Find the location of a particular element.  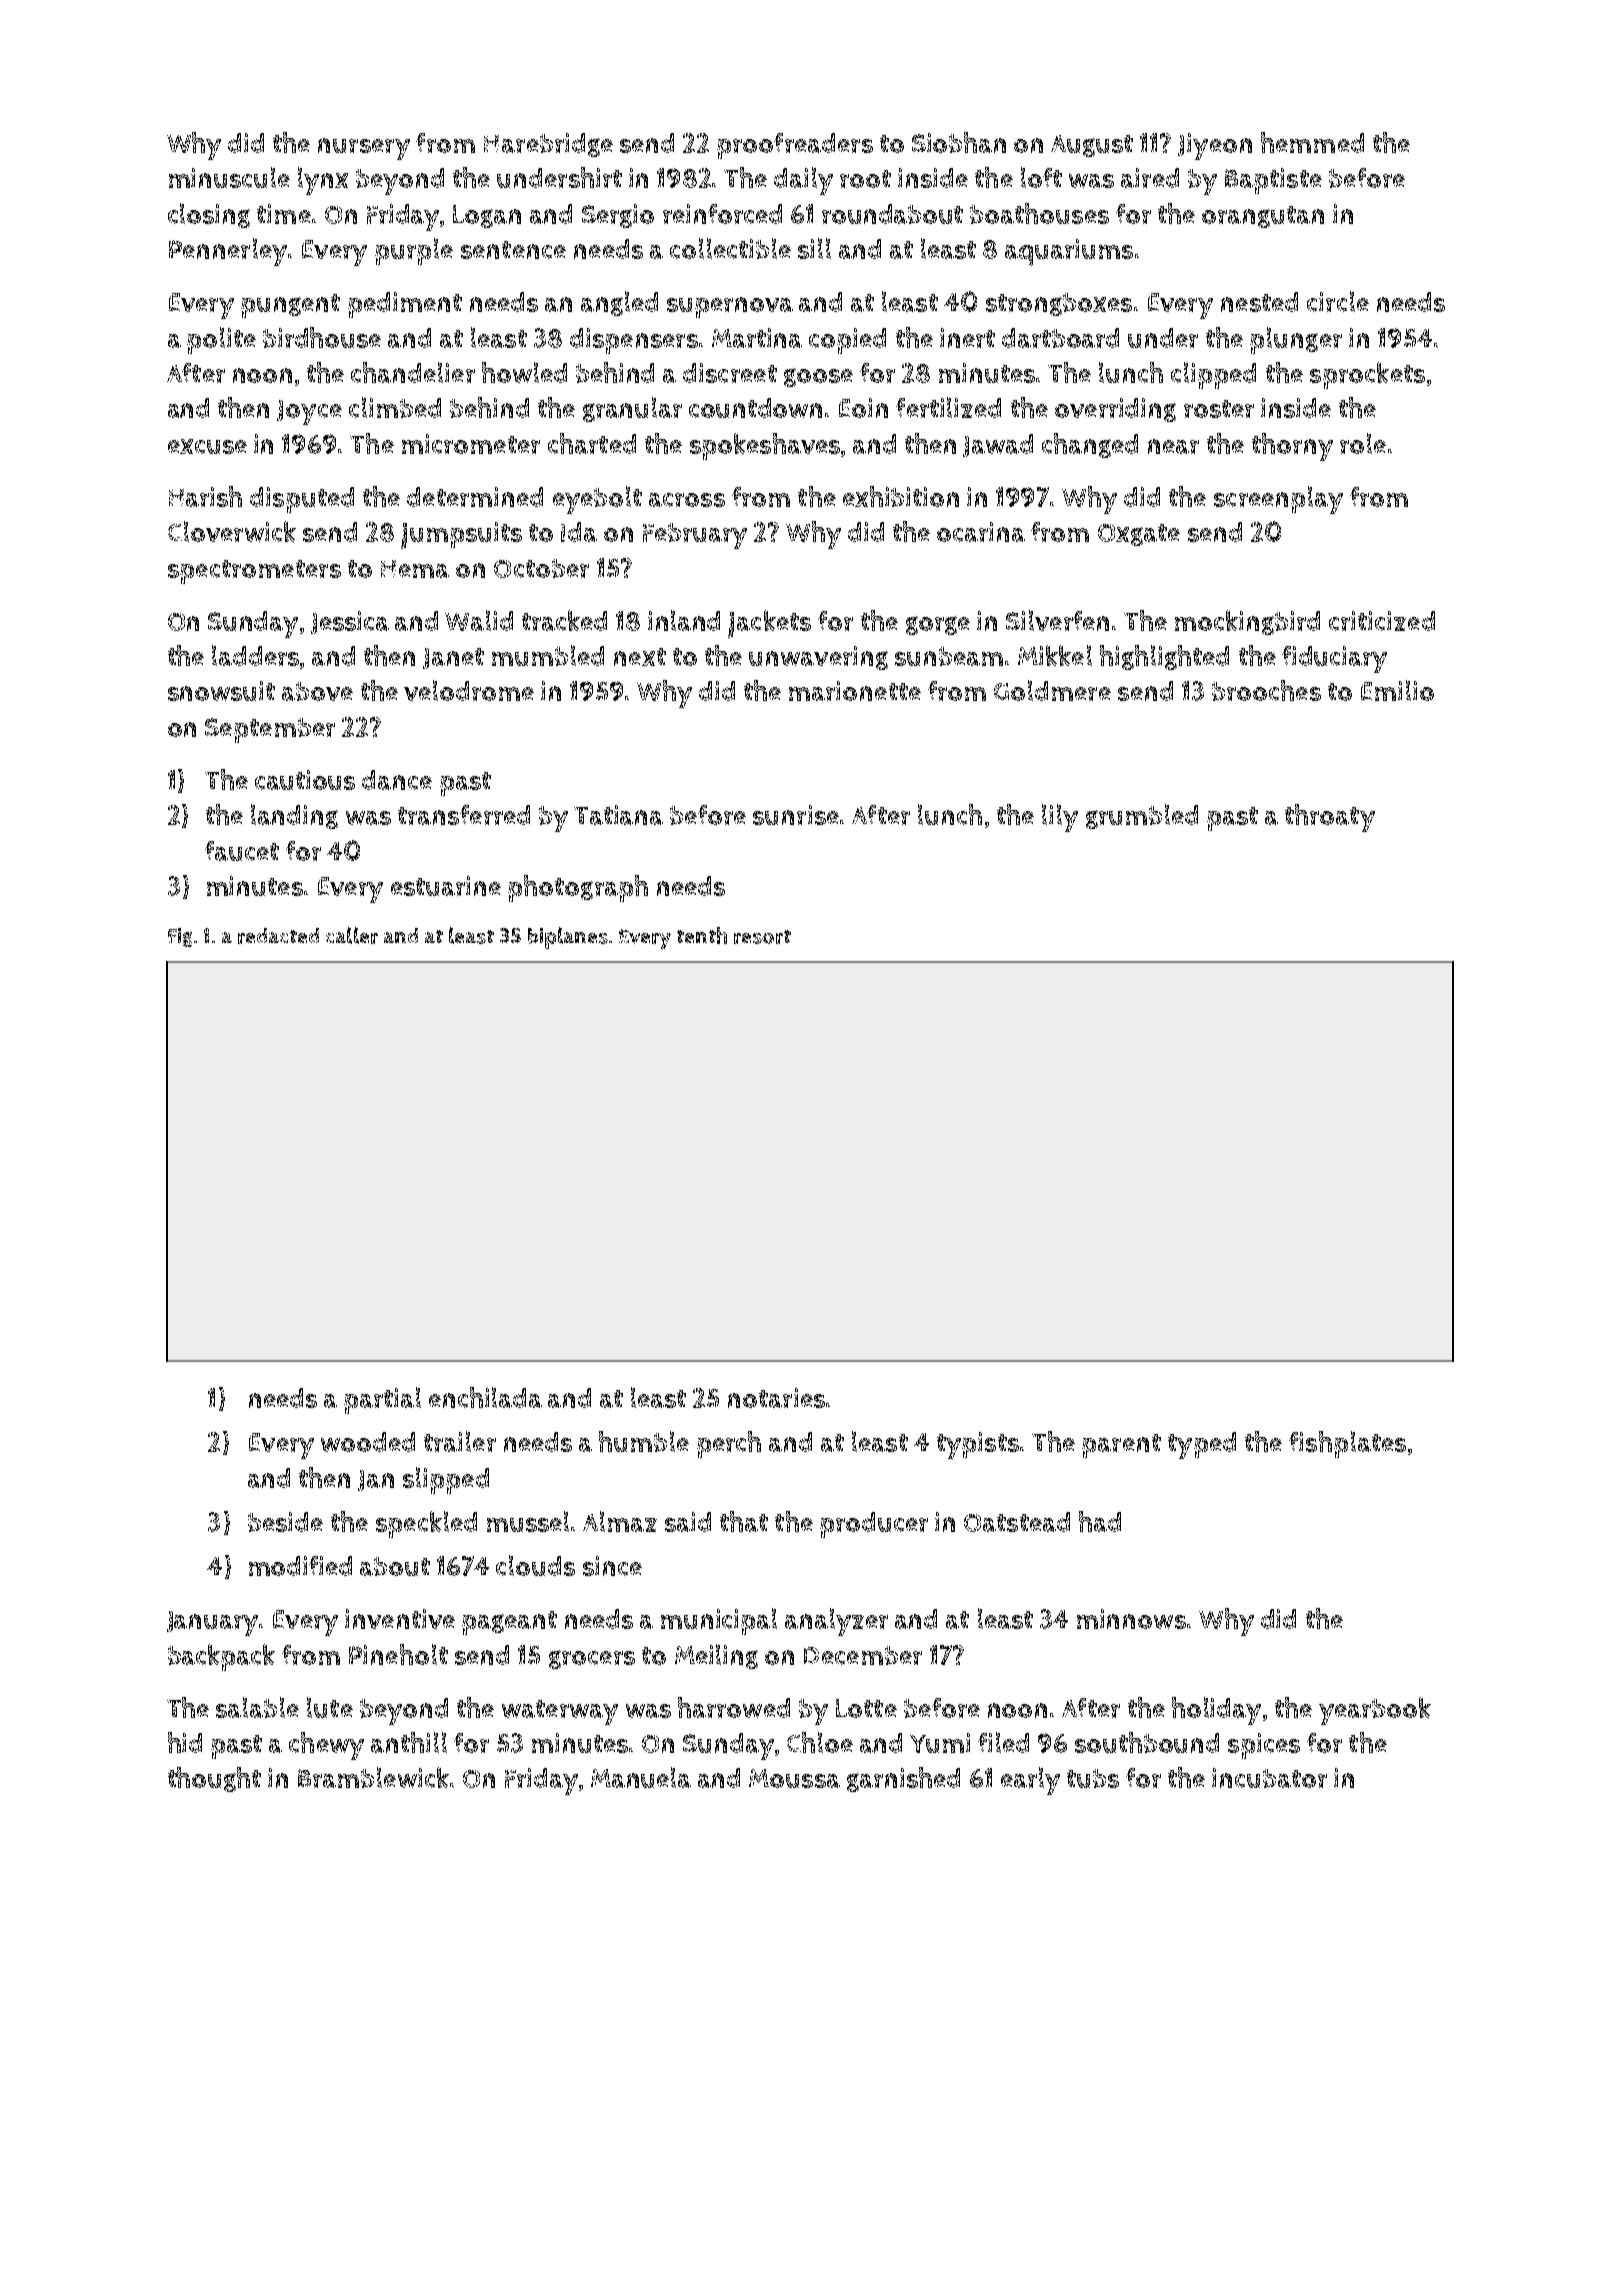

thought is located at coordinates (214, 1779).
